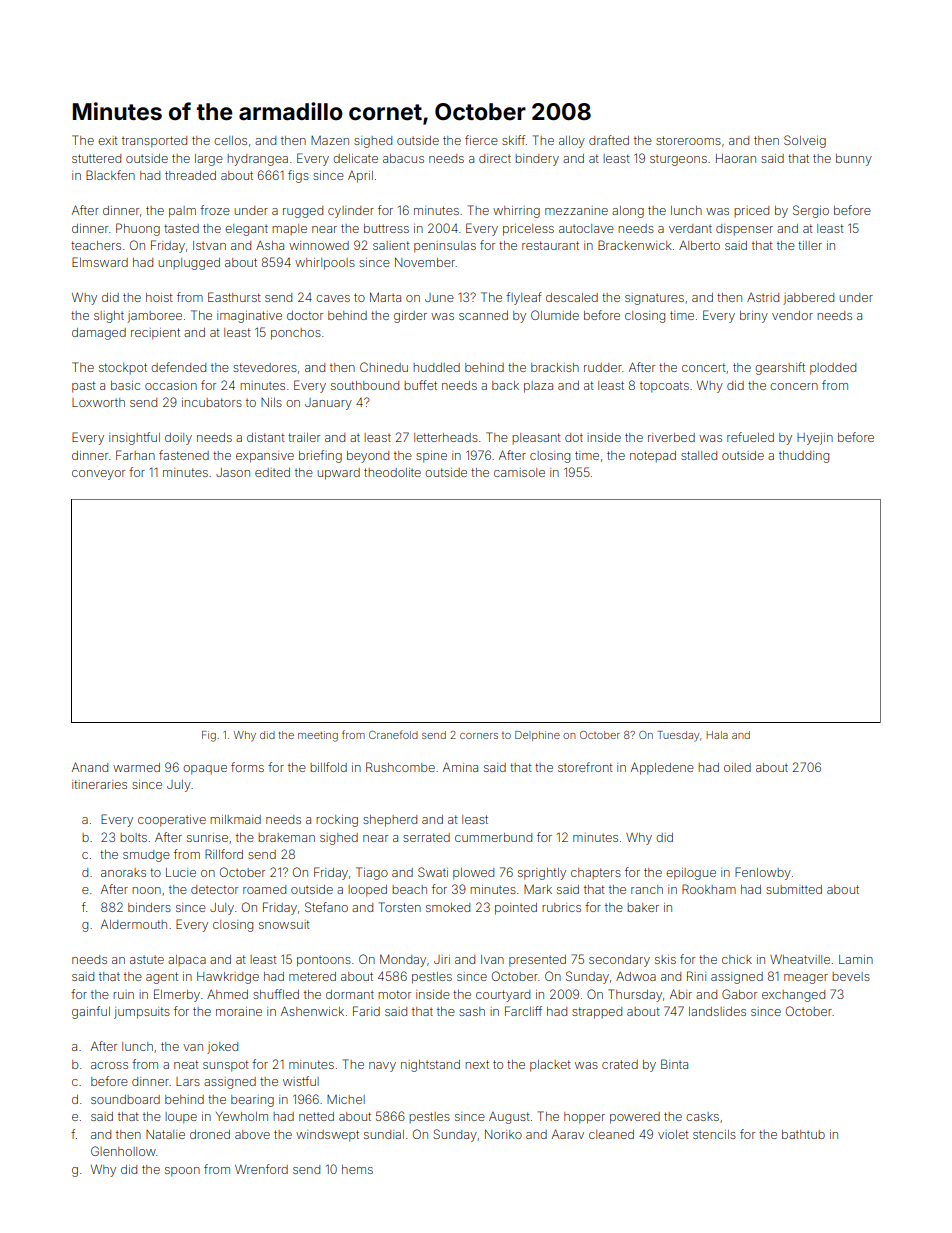  I want to click on tiller, so click(810, 245).
